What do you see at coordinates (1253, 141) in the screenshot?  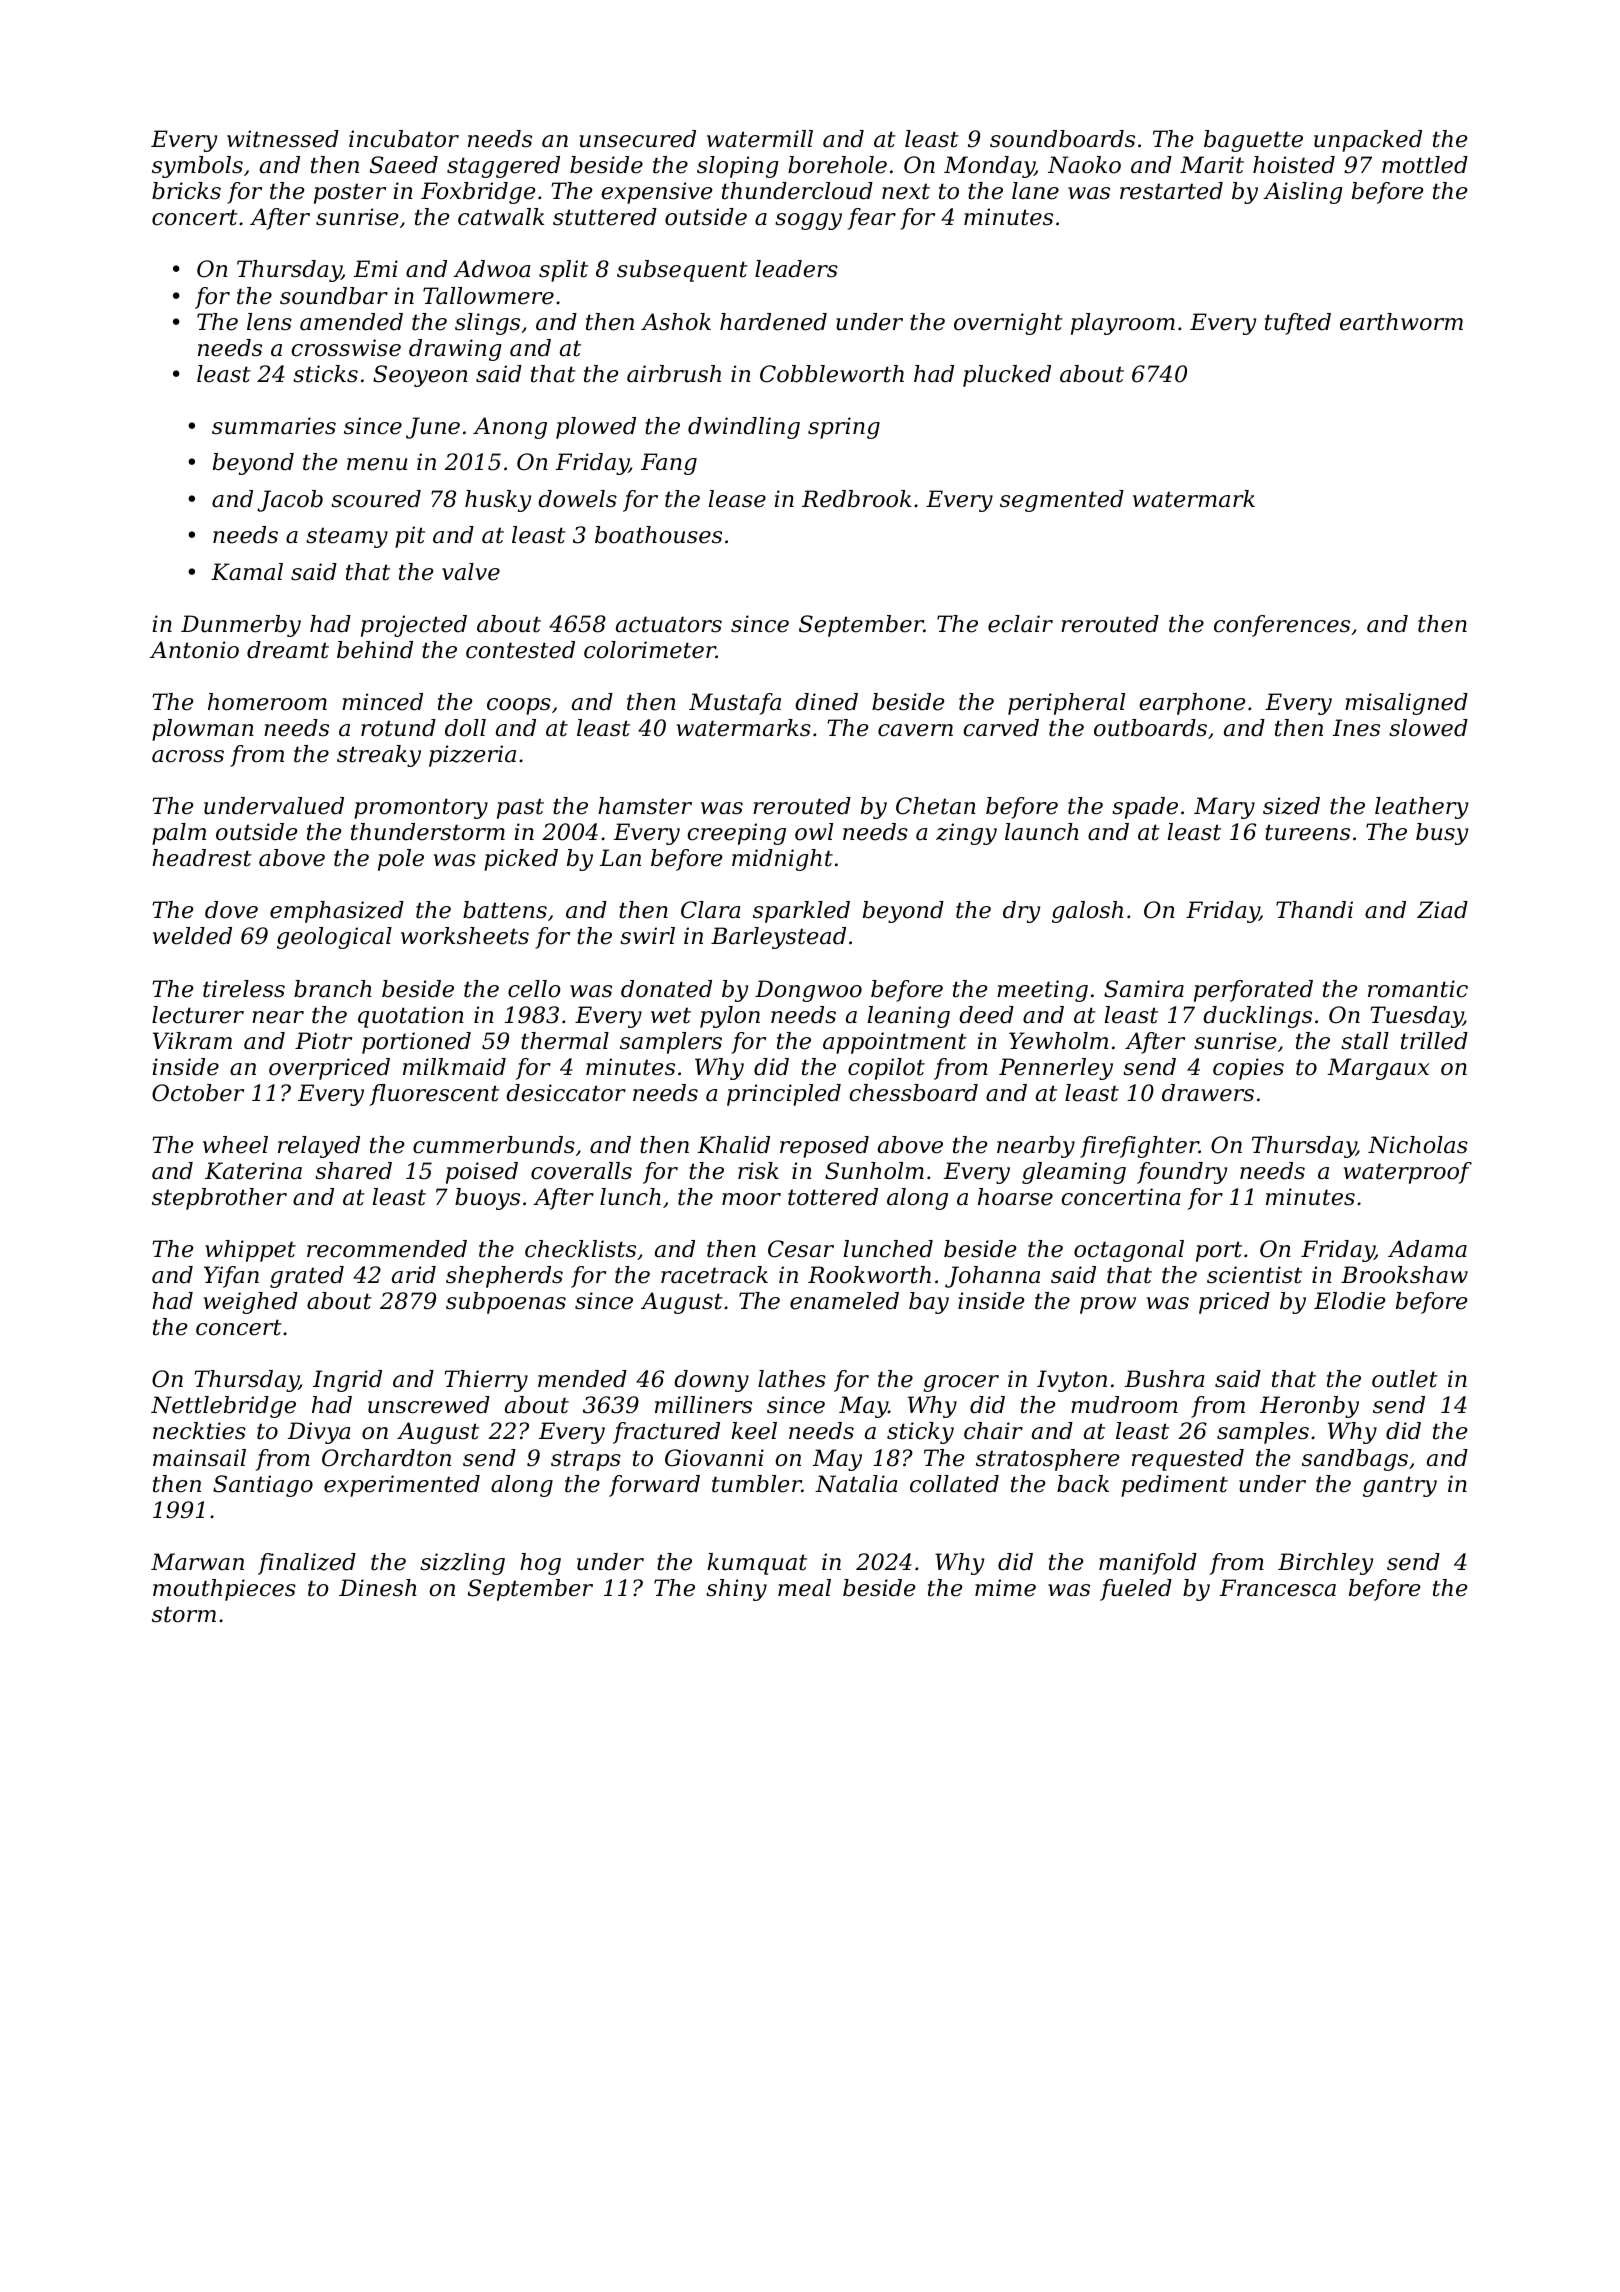 I see `baguette` at bounding box center [1253, 141].
